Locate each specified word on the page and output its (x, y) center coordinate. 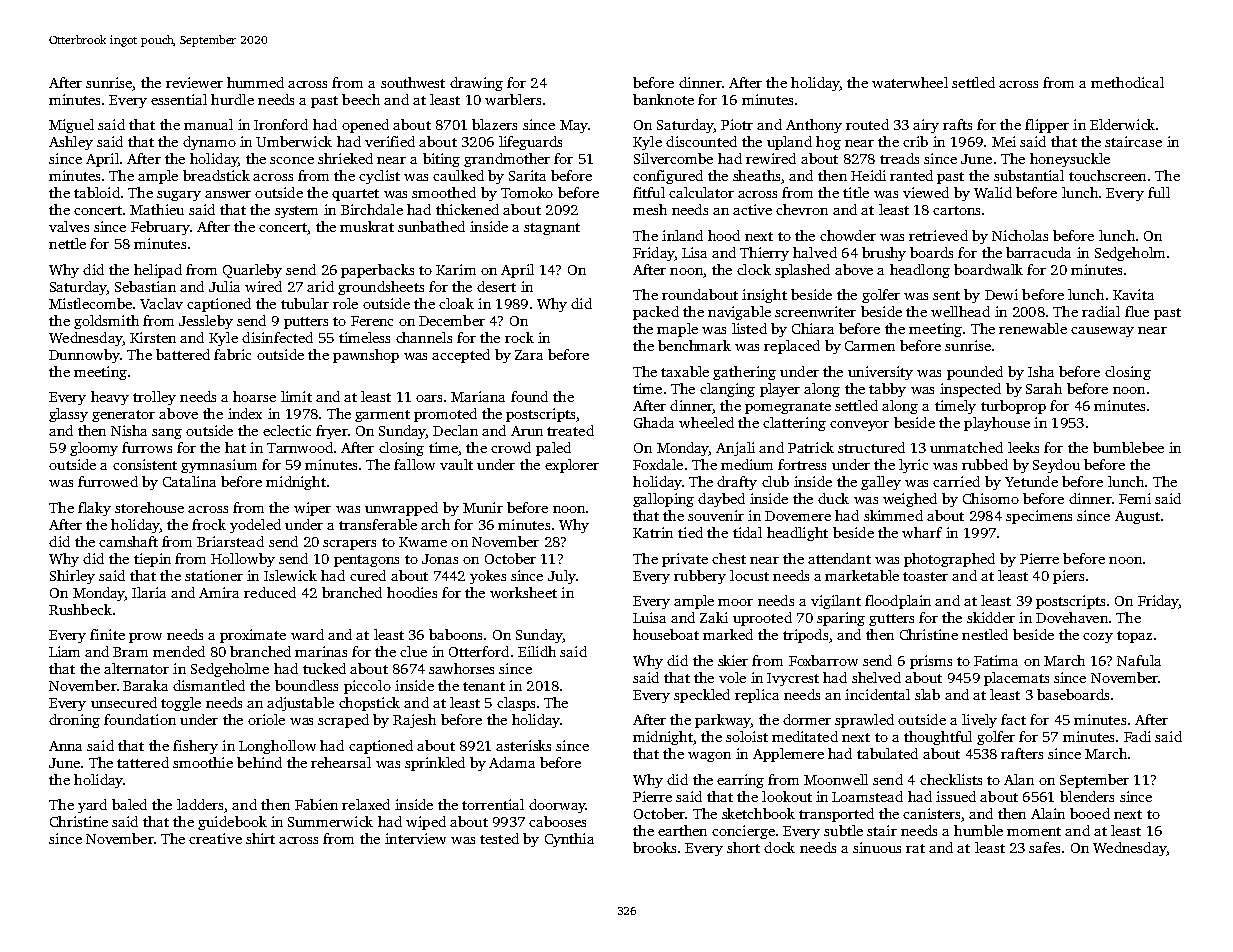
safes (1044, 847)
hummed (255, 82)
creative (215, 838)
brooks (654, 847)
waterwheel (910, 82)
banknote (663, 99)
